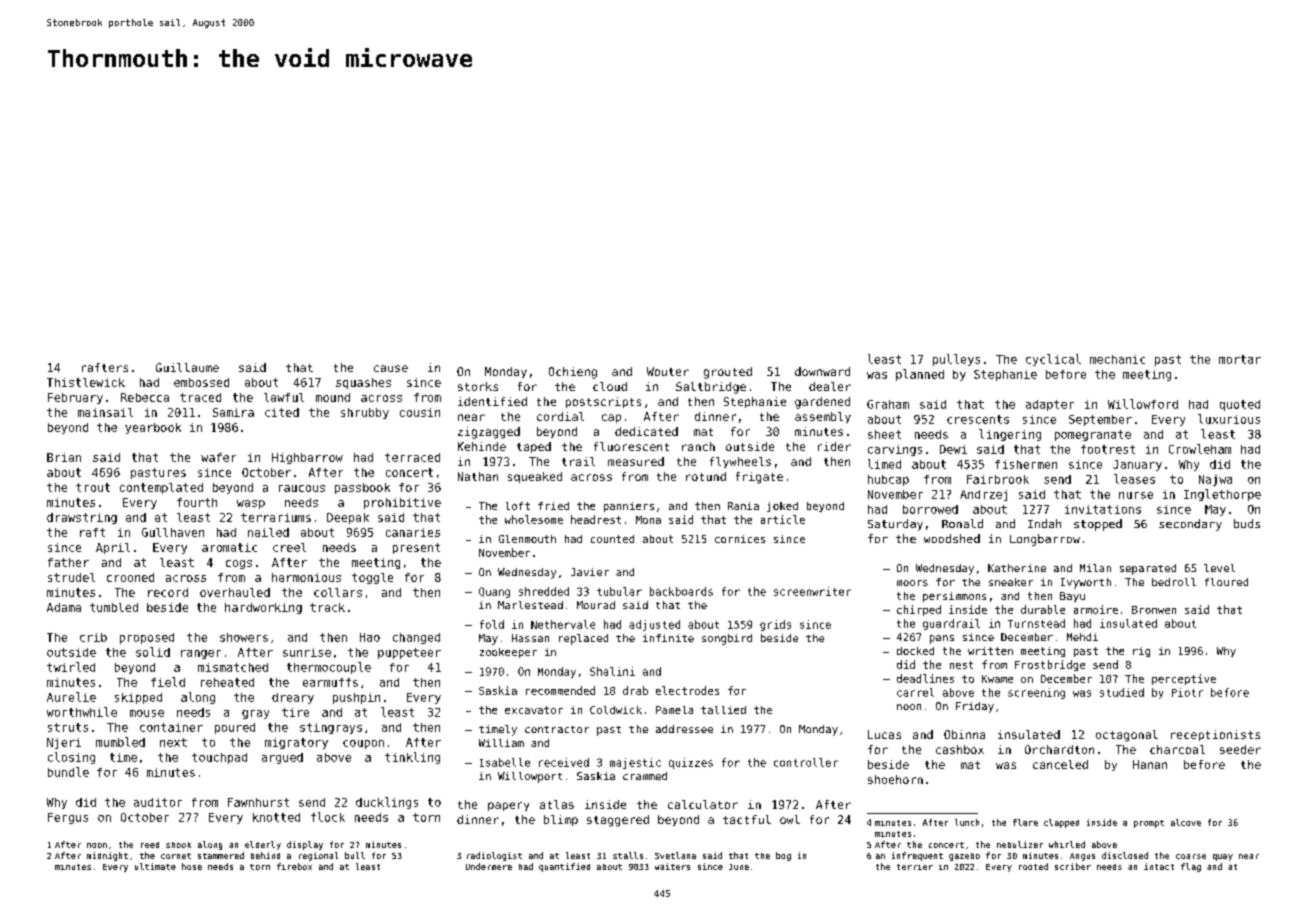 This screenshot has height=924, width=1308. Describe the element at coordinates (530, 605) in the screenshot. I see `Marlestead` at that location.
